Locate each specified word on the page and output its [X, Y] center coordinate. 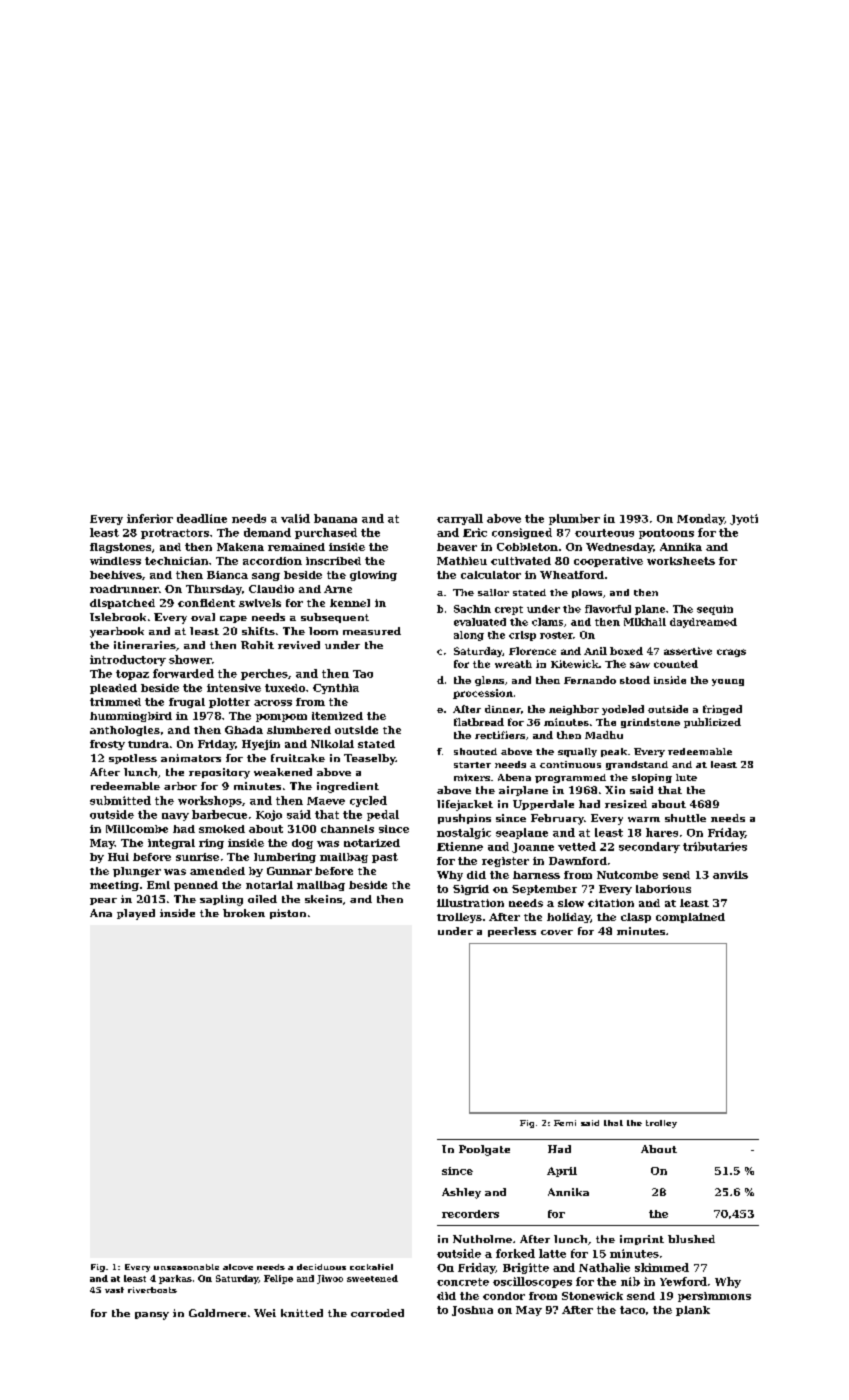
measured [372, 631]
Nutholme [482, 1239]
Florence [532, 651]
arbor [180, 786]
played [136, 914]
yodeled [623, 710]
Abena [514, 777]
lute [686, 777]
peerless [512, 932]
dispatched [122, 604]
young [728, 682]
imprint [642, 1240]
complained [690, 918]
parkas [175, 1279]
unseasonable [186, 1267]
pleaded [113, 689]
